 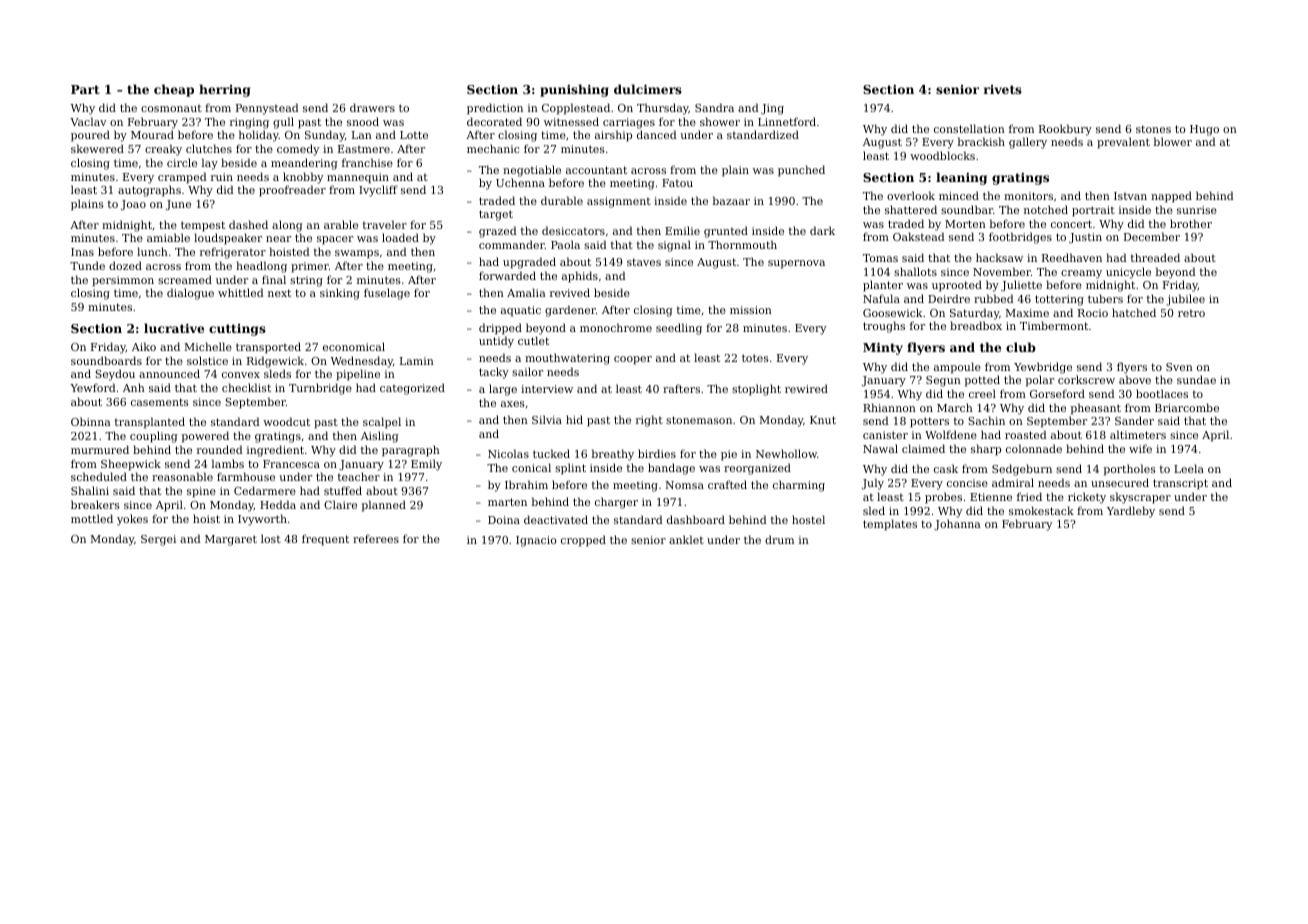 What do you see at coordinates (1059, 300) in the screenshot?
I see `tottering` at bounding box center [1059, 300].
